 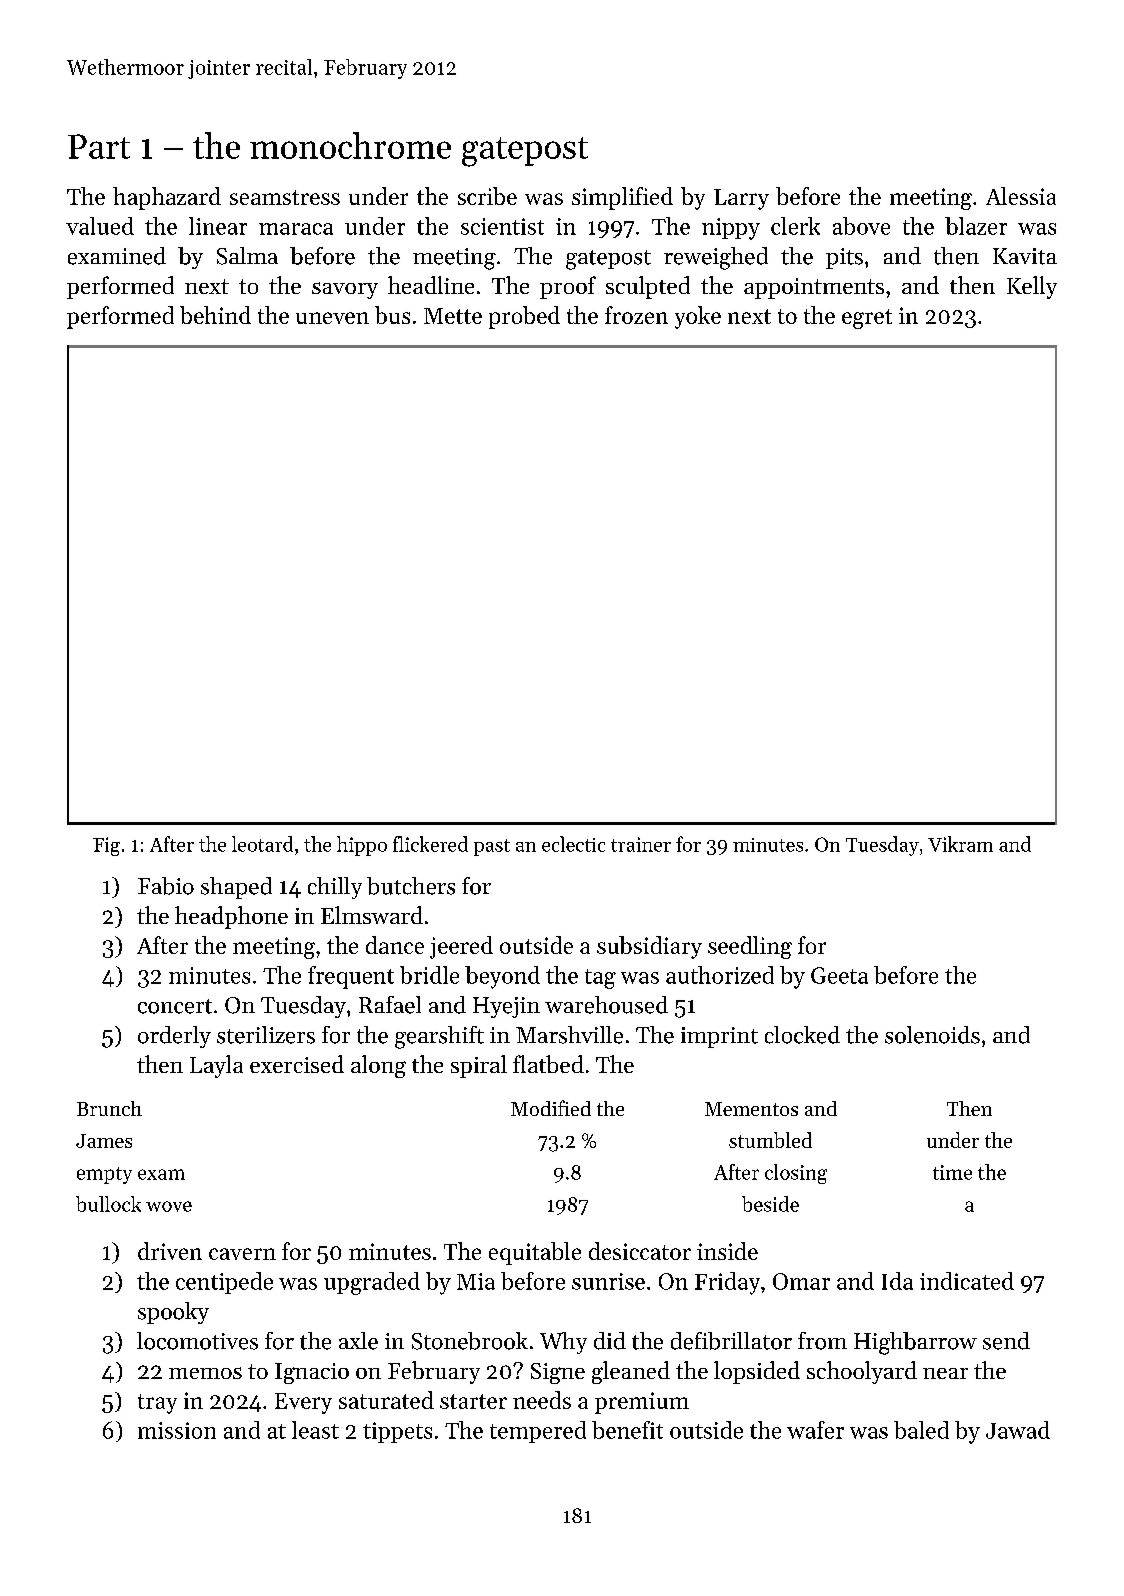 I want to click on Signe, so click(x=558, y=1373).
